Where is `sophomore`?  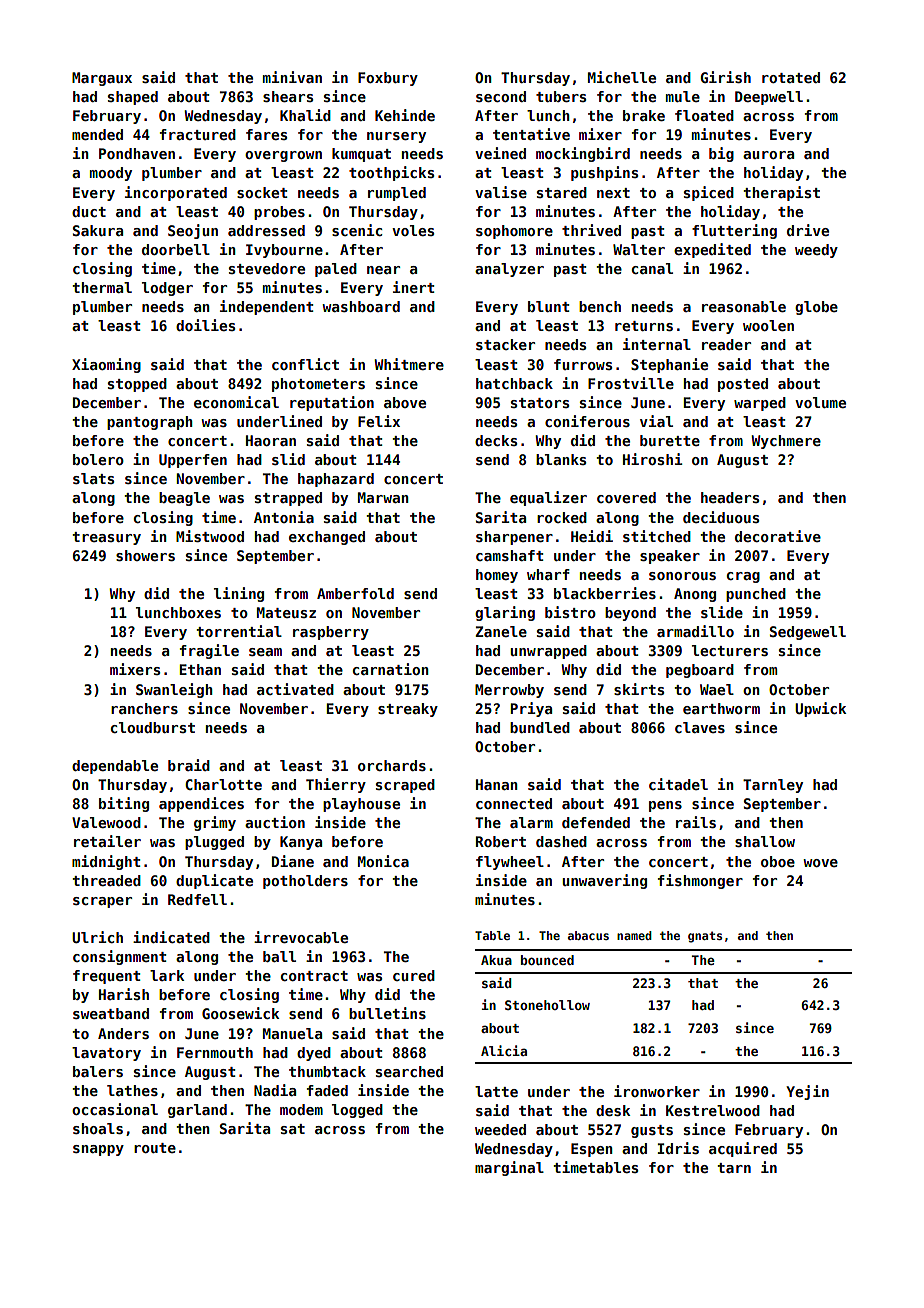 sophomore is located at coordinates (514, 232).
